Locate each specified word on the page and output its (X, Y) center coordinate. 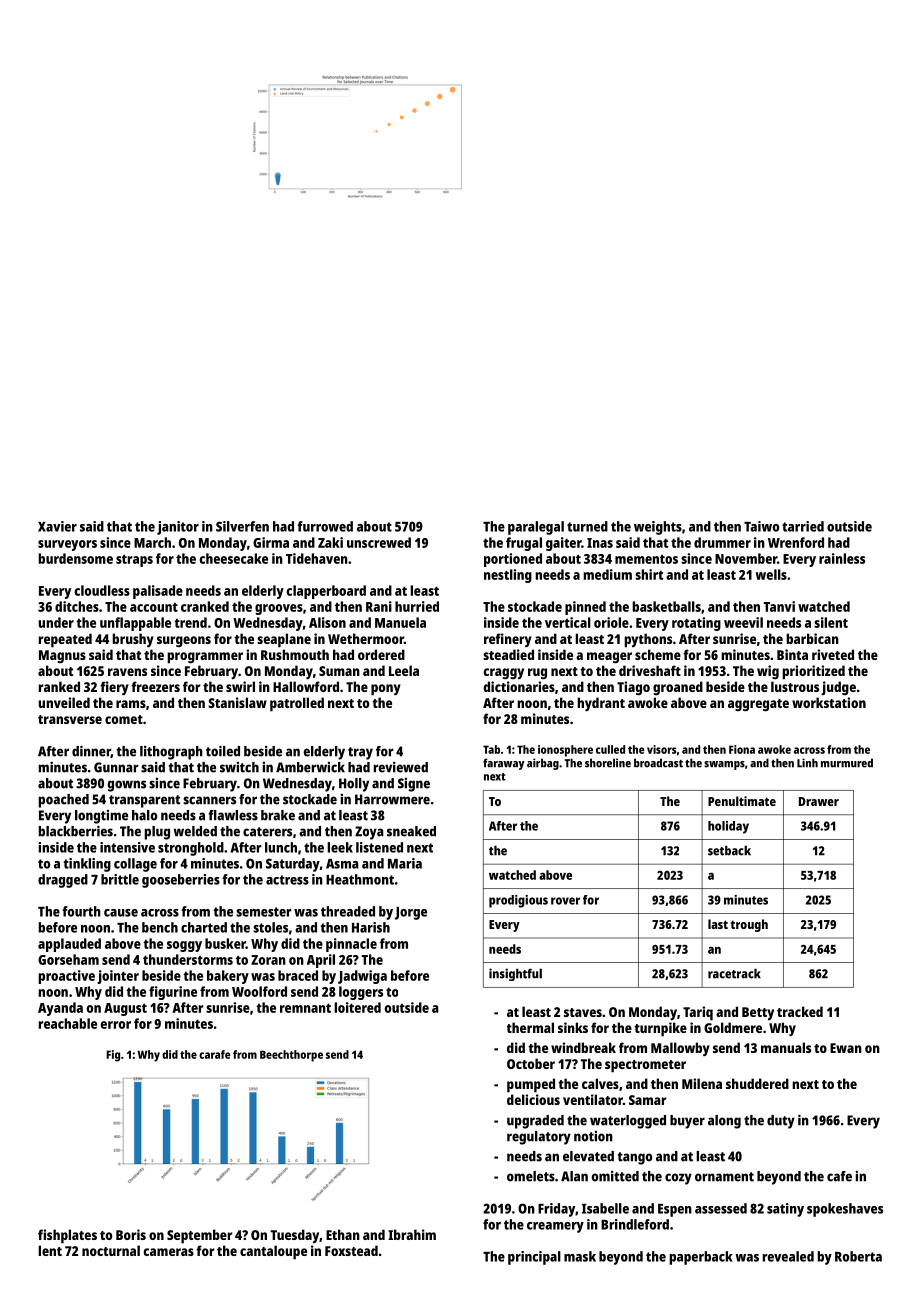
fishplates (67, 1236)
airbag (543, 764)
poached (63, 801)
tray (360, 753)
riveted (833, 654)
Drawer (819, 801)
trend (190, 622)
